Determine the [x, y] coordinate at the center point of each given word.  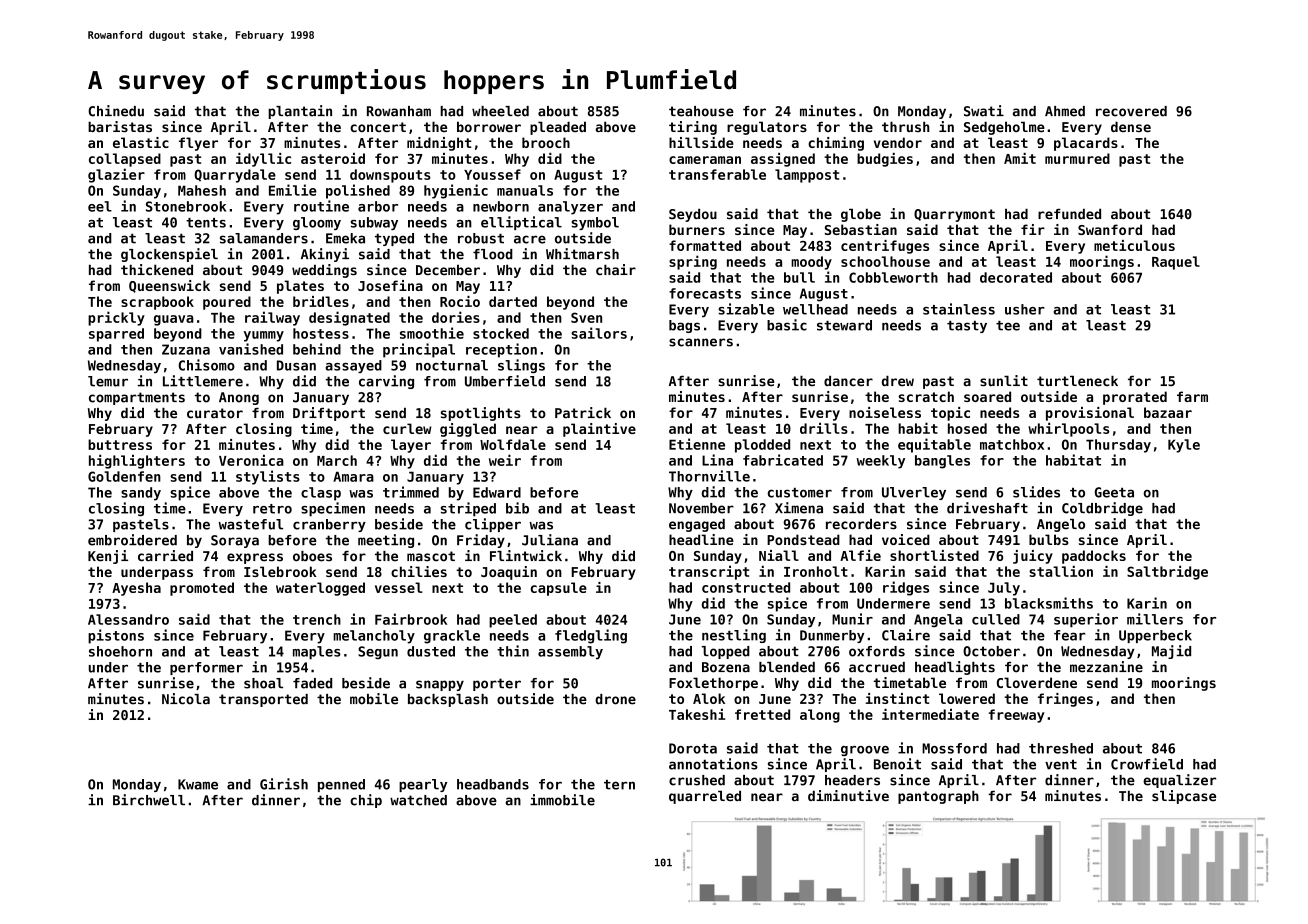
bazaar [1168, 412]
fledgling [591, 636]
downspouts [390, 176]
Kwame [198, 784]
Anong [239, 398]
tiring [693, 128]
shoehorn [120, 651]
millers [1155, 619]
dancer [848, 381]
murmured [1077, 158]
